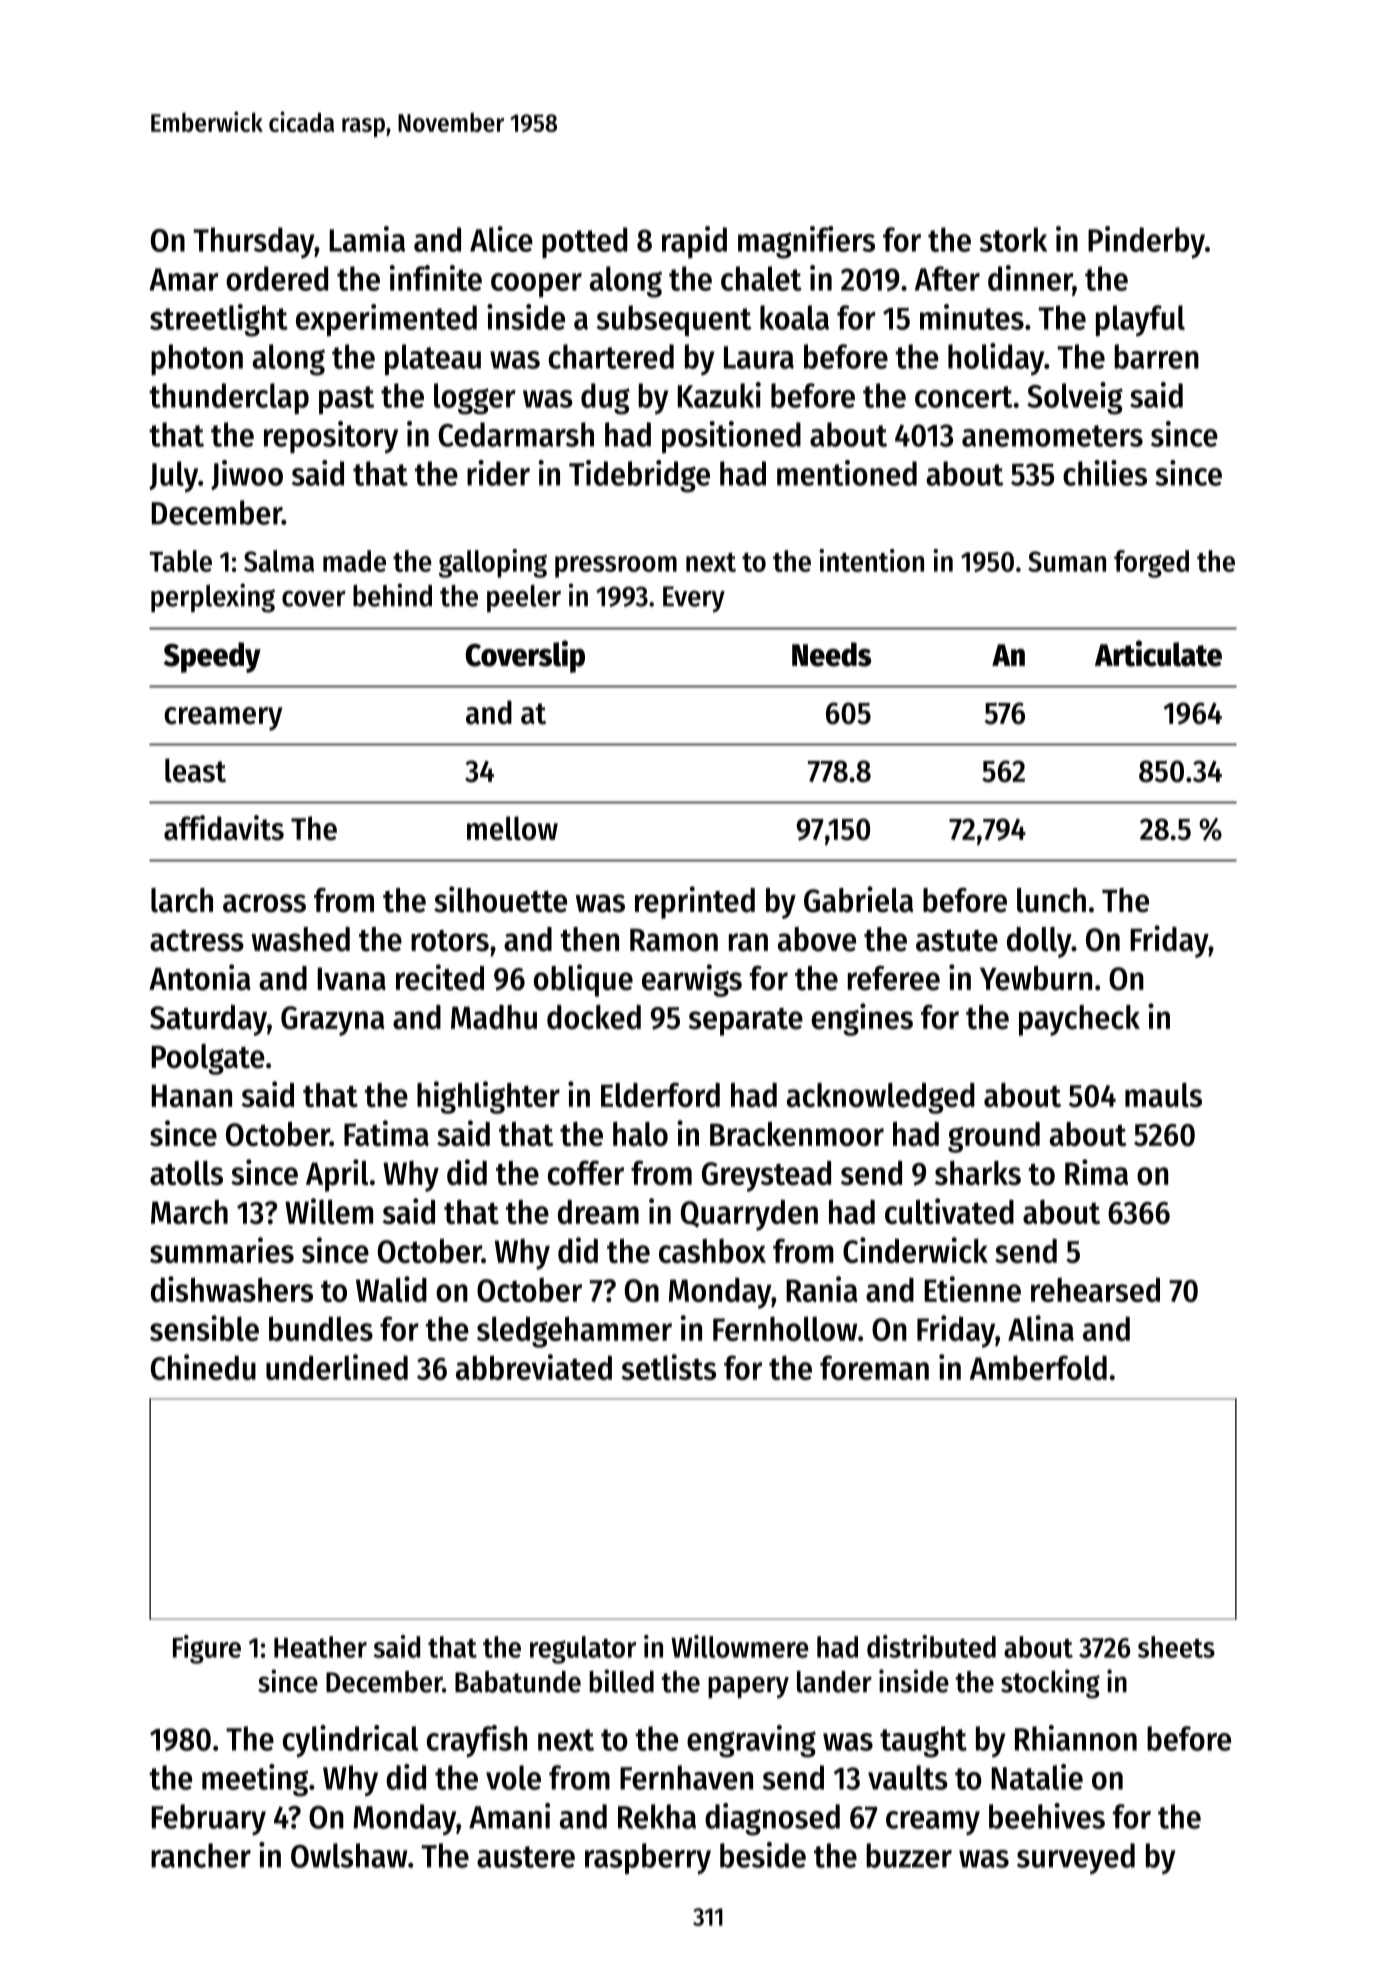 Image resolution: width=1386 pixels, height=1969 pixels. Describe the element at coordinates (874, 1367) in the page. I see `foreman` at that location.
